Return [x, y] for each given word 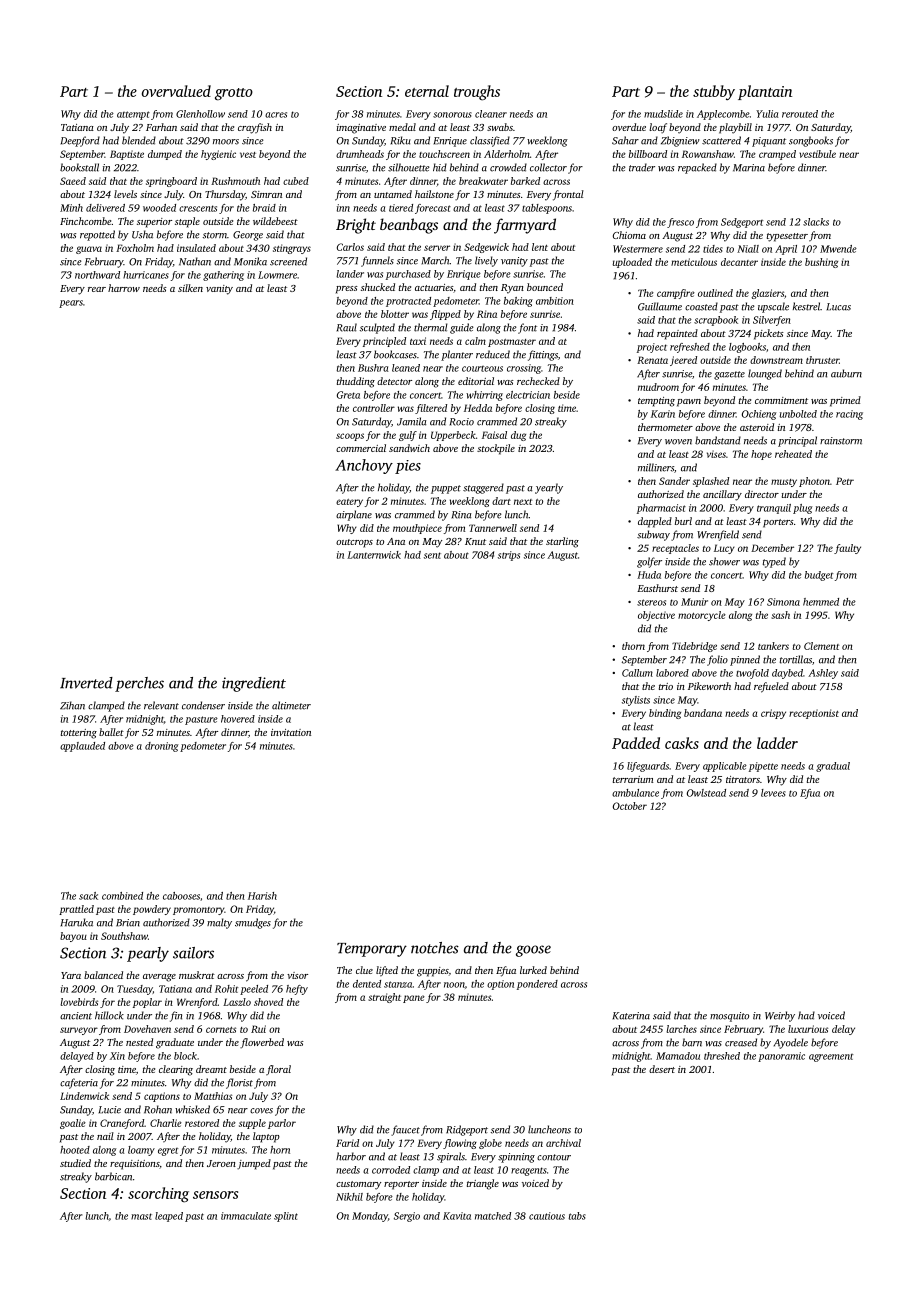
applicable [725, 767]
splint [286, 1217]
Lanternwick [374, 555]
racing [849, 415]
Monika [250, 261]
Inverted [86, 683]
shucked [378, 287]
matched [493, 1216]
